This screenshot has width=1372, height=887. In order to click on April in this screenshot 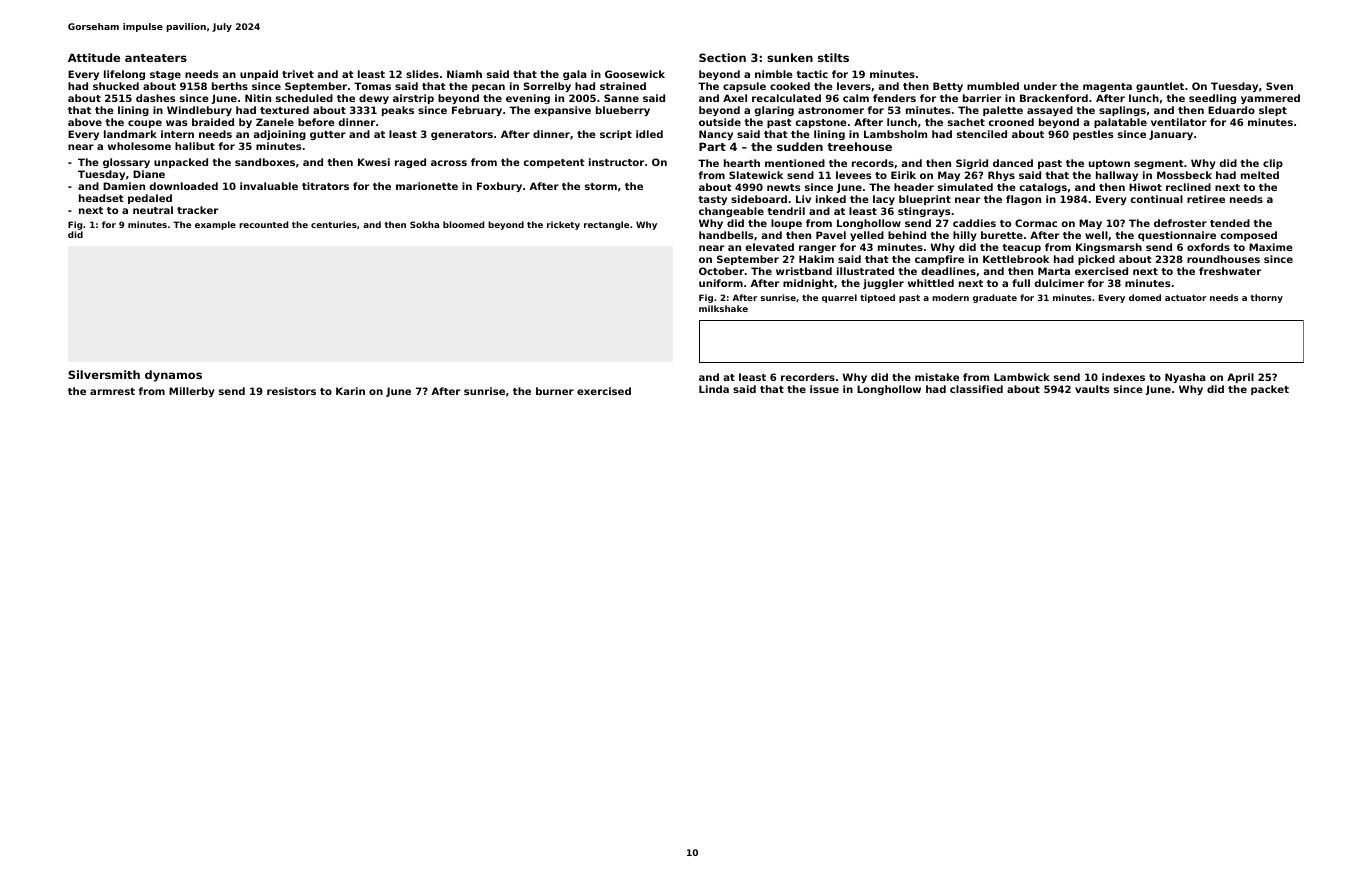, I will do `click(1240, 378)`.
